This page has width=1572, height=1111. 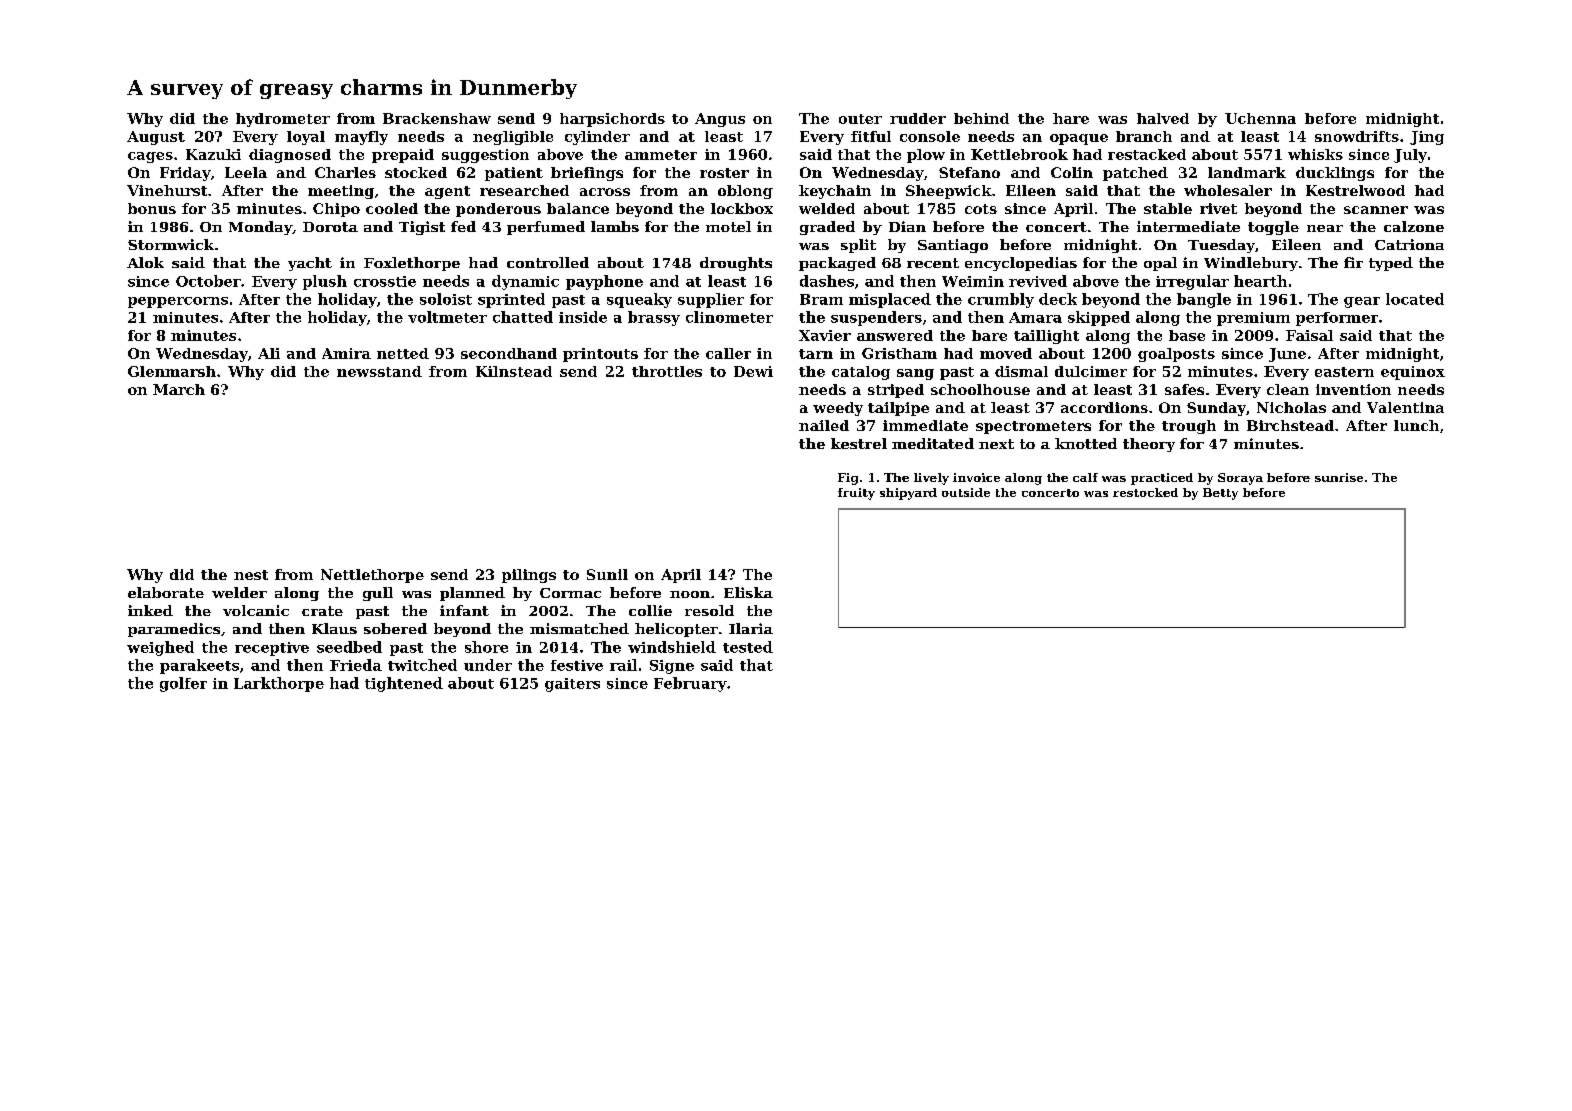 I want to click on ducklings, so click(x=1335, y=174).
